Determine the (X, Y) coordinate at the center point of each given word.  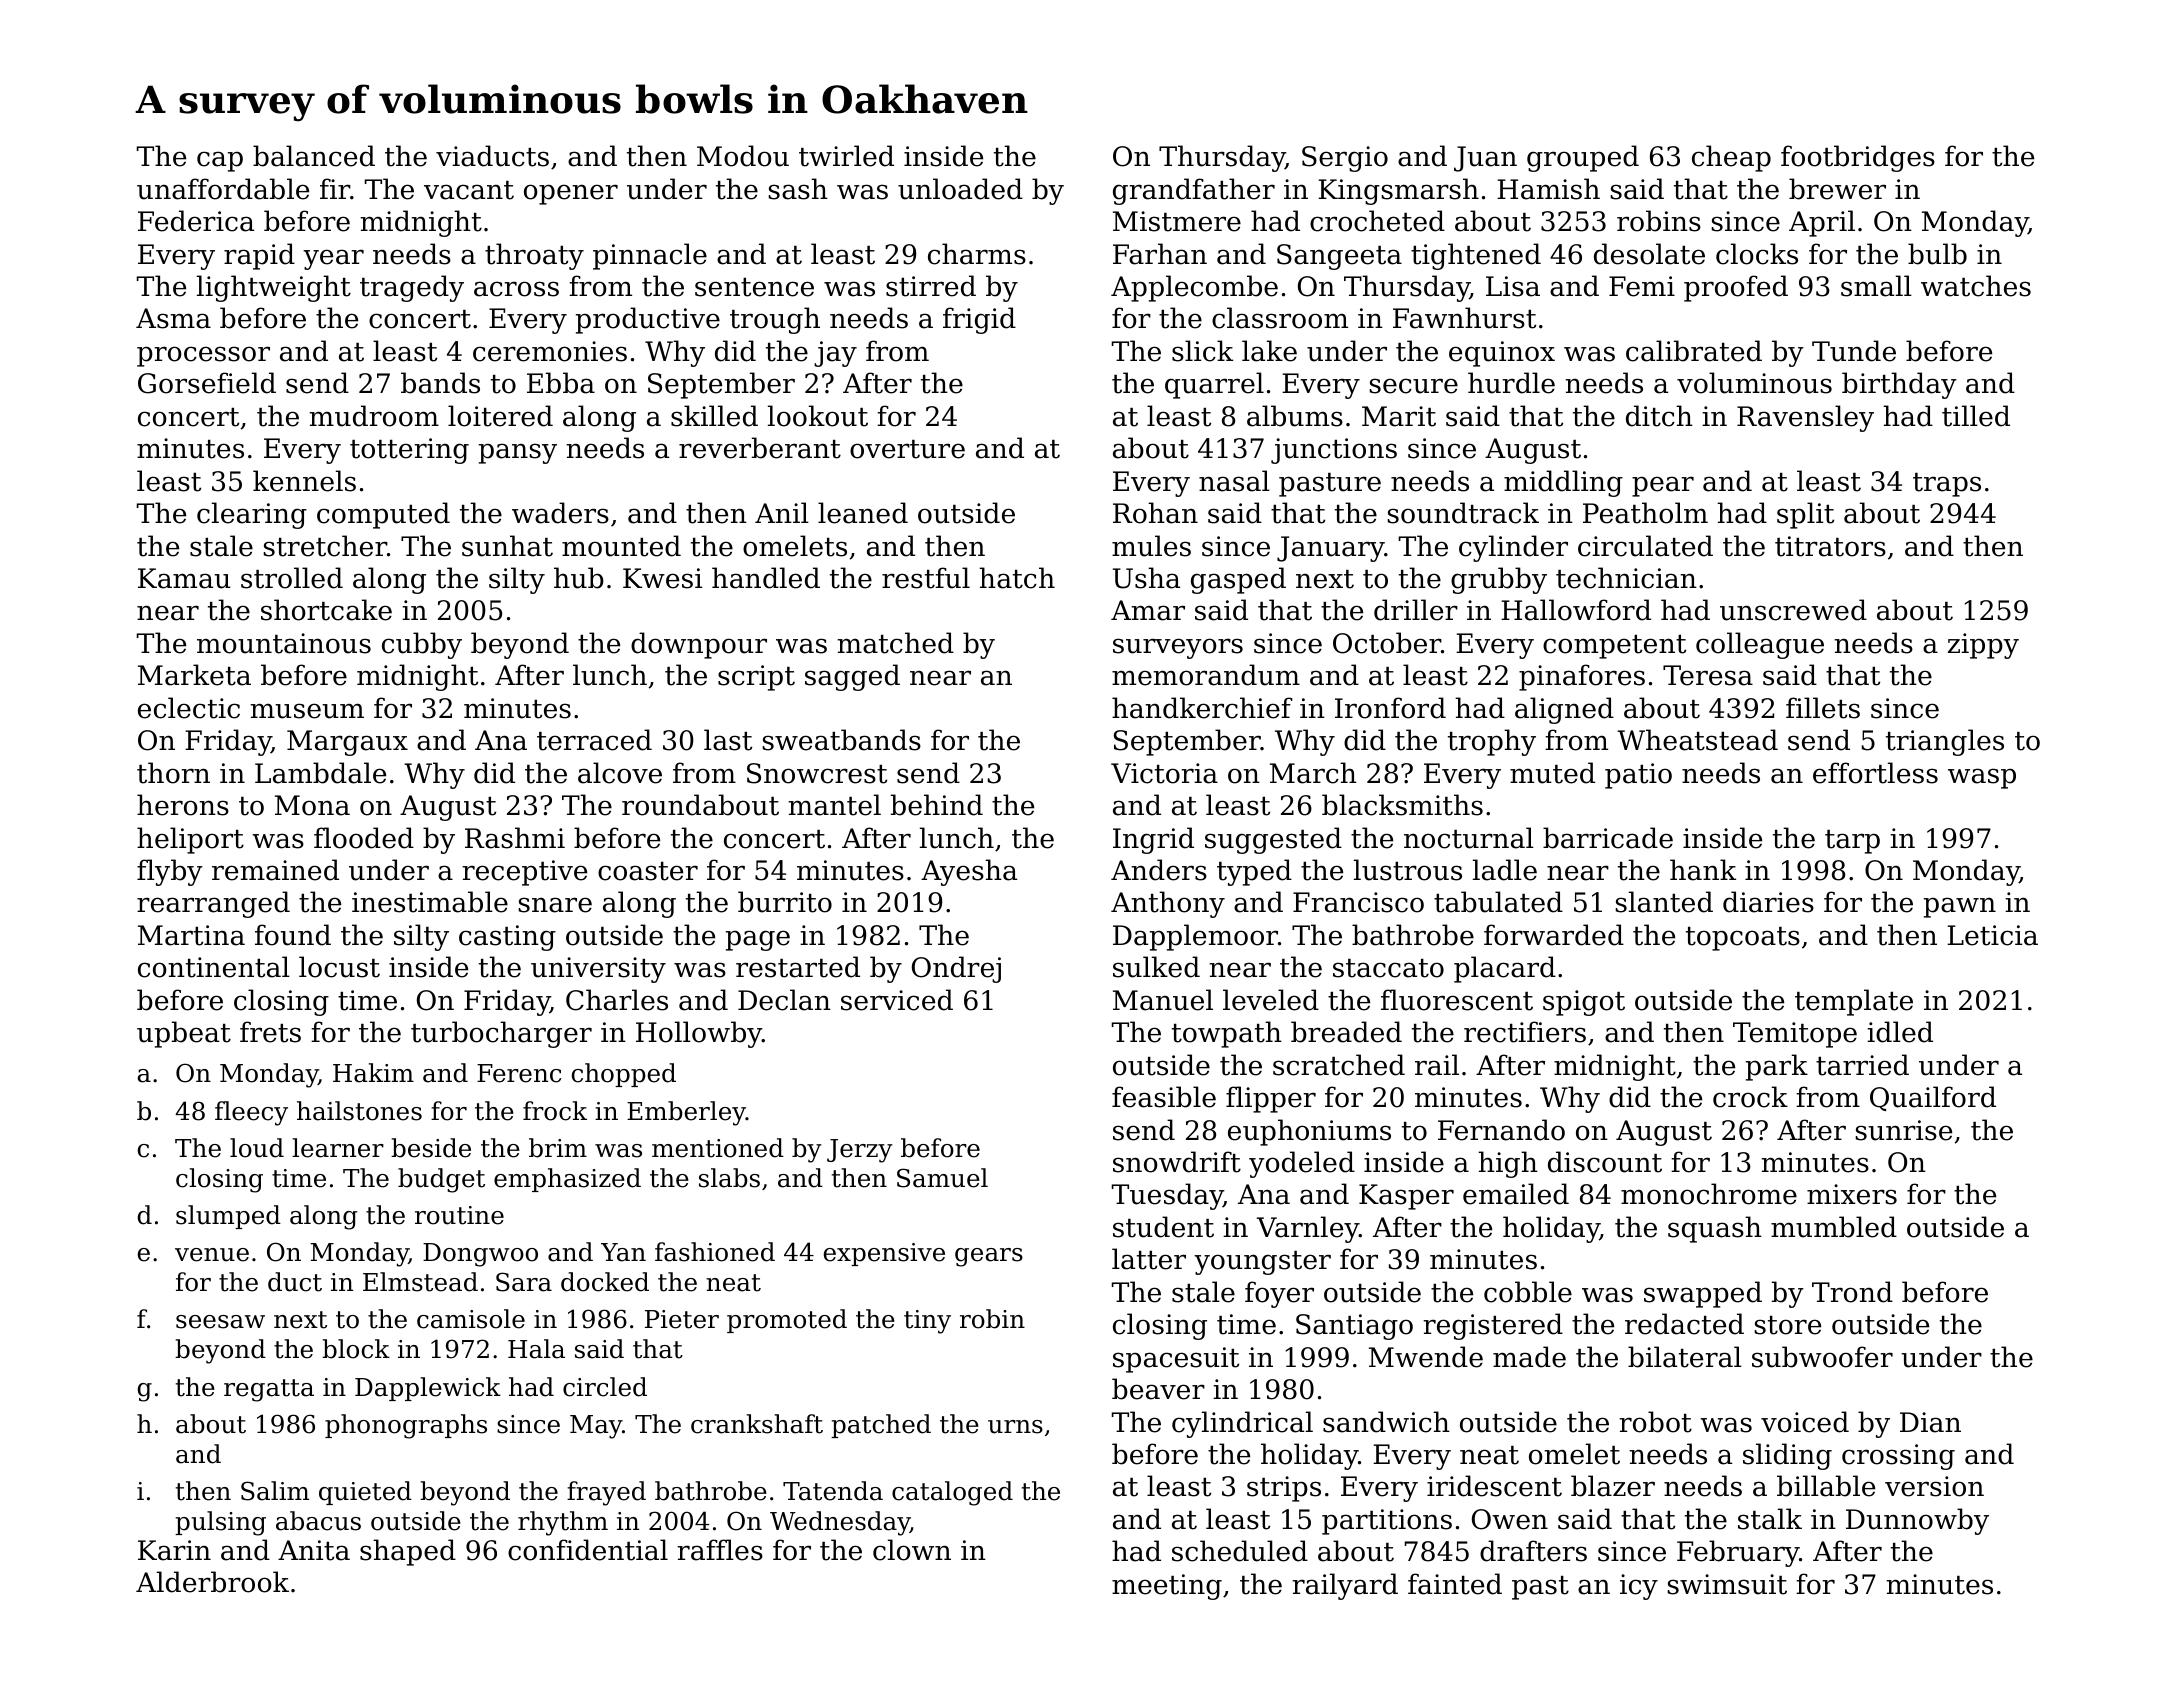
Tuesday (1167, 1196)
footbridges (1858, 158)
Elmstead (420, 1282)
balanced (314, 156)
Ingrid (1153, 840)
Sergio (1345, 159)
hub (579, 578)
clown (912, 1550)
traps (1947, 485)
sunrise (1903, 1130)
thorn (173, 773)
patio (1638, 776)
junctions (1334, 451)
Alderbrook (212, 1582)
